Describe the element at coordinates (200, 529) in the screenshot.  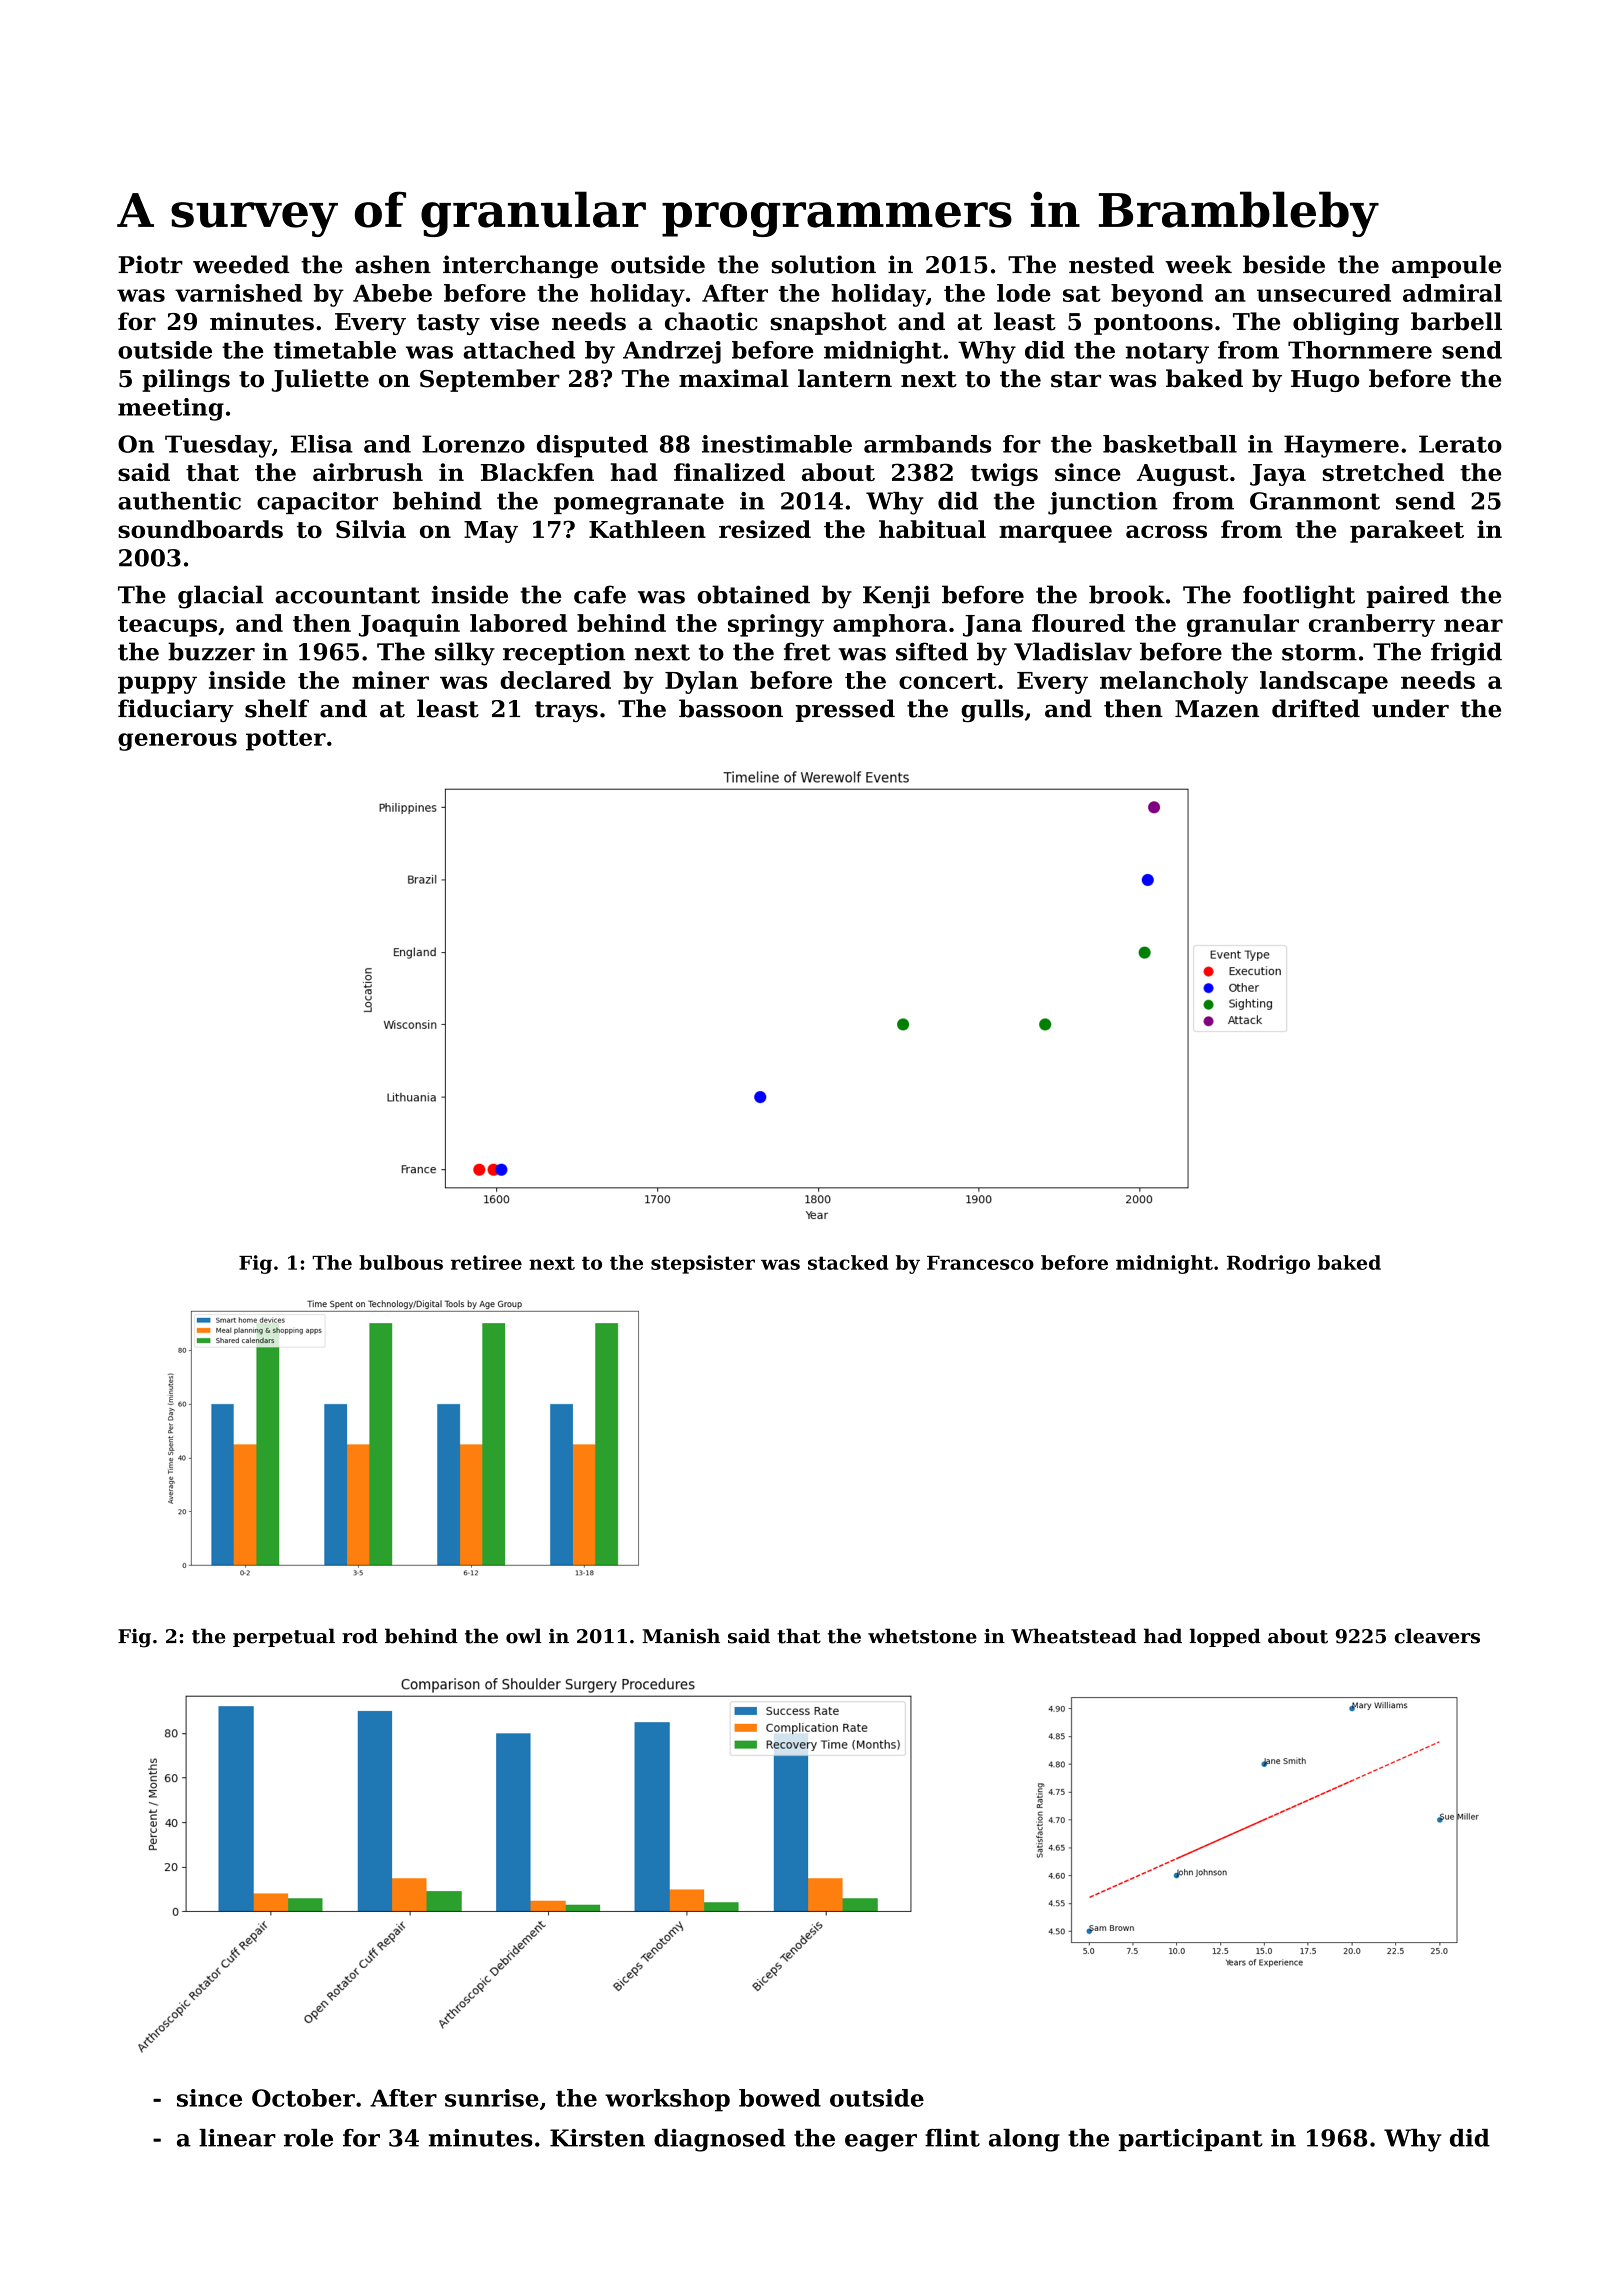
I see `soundboards` at that location.
